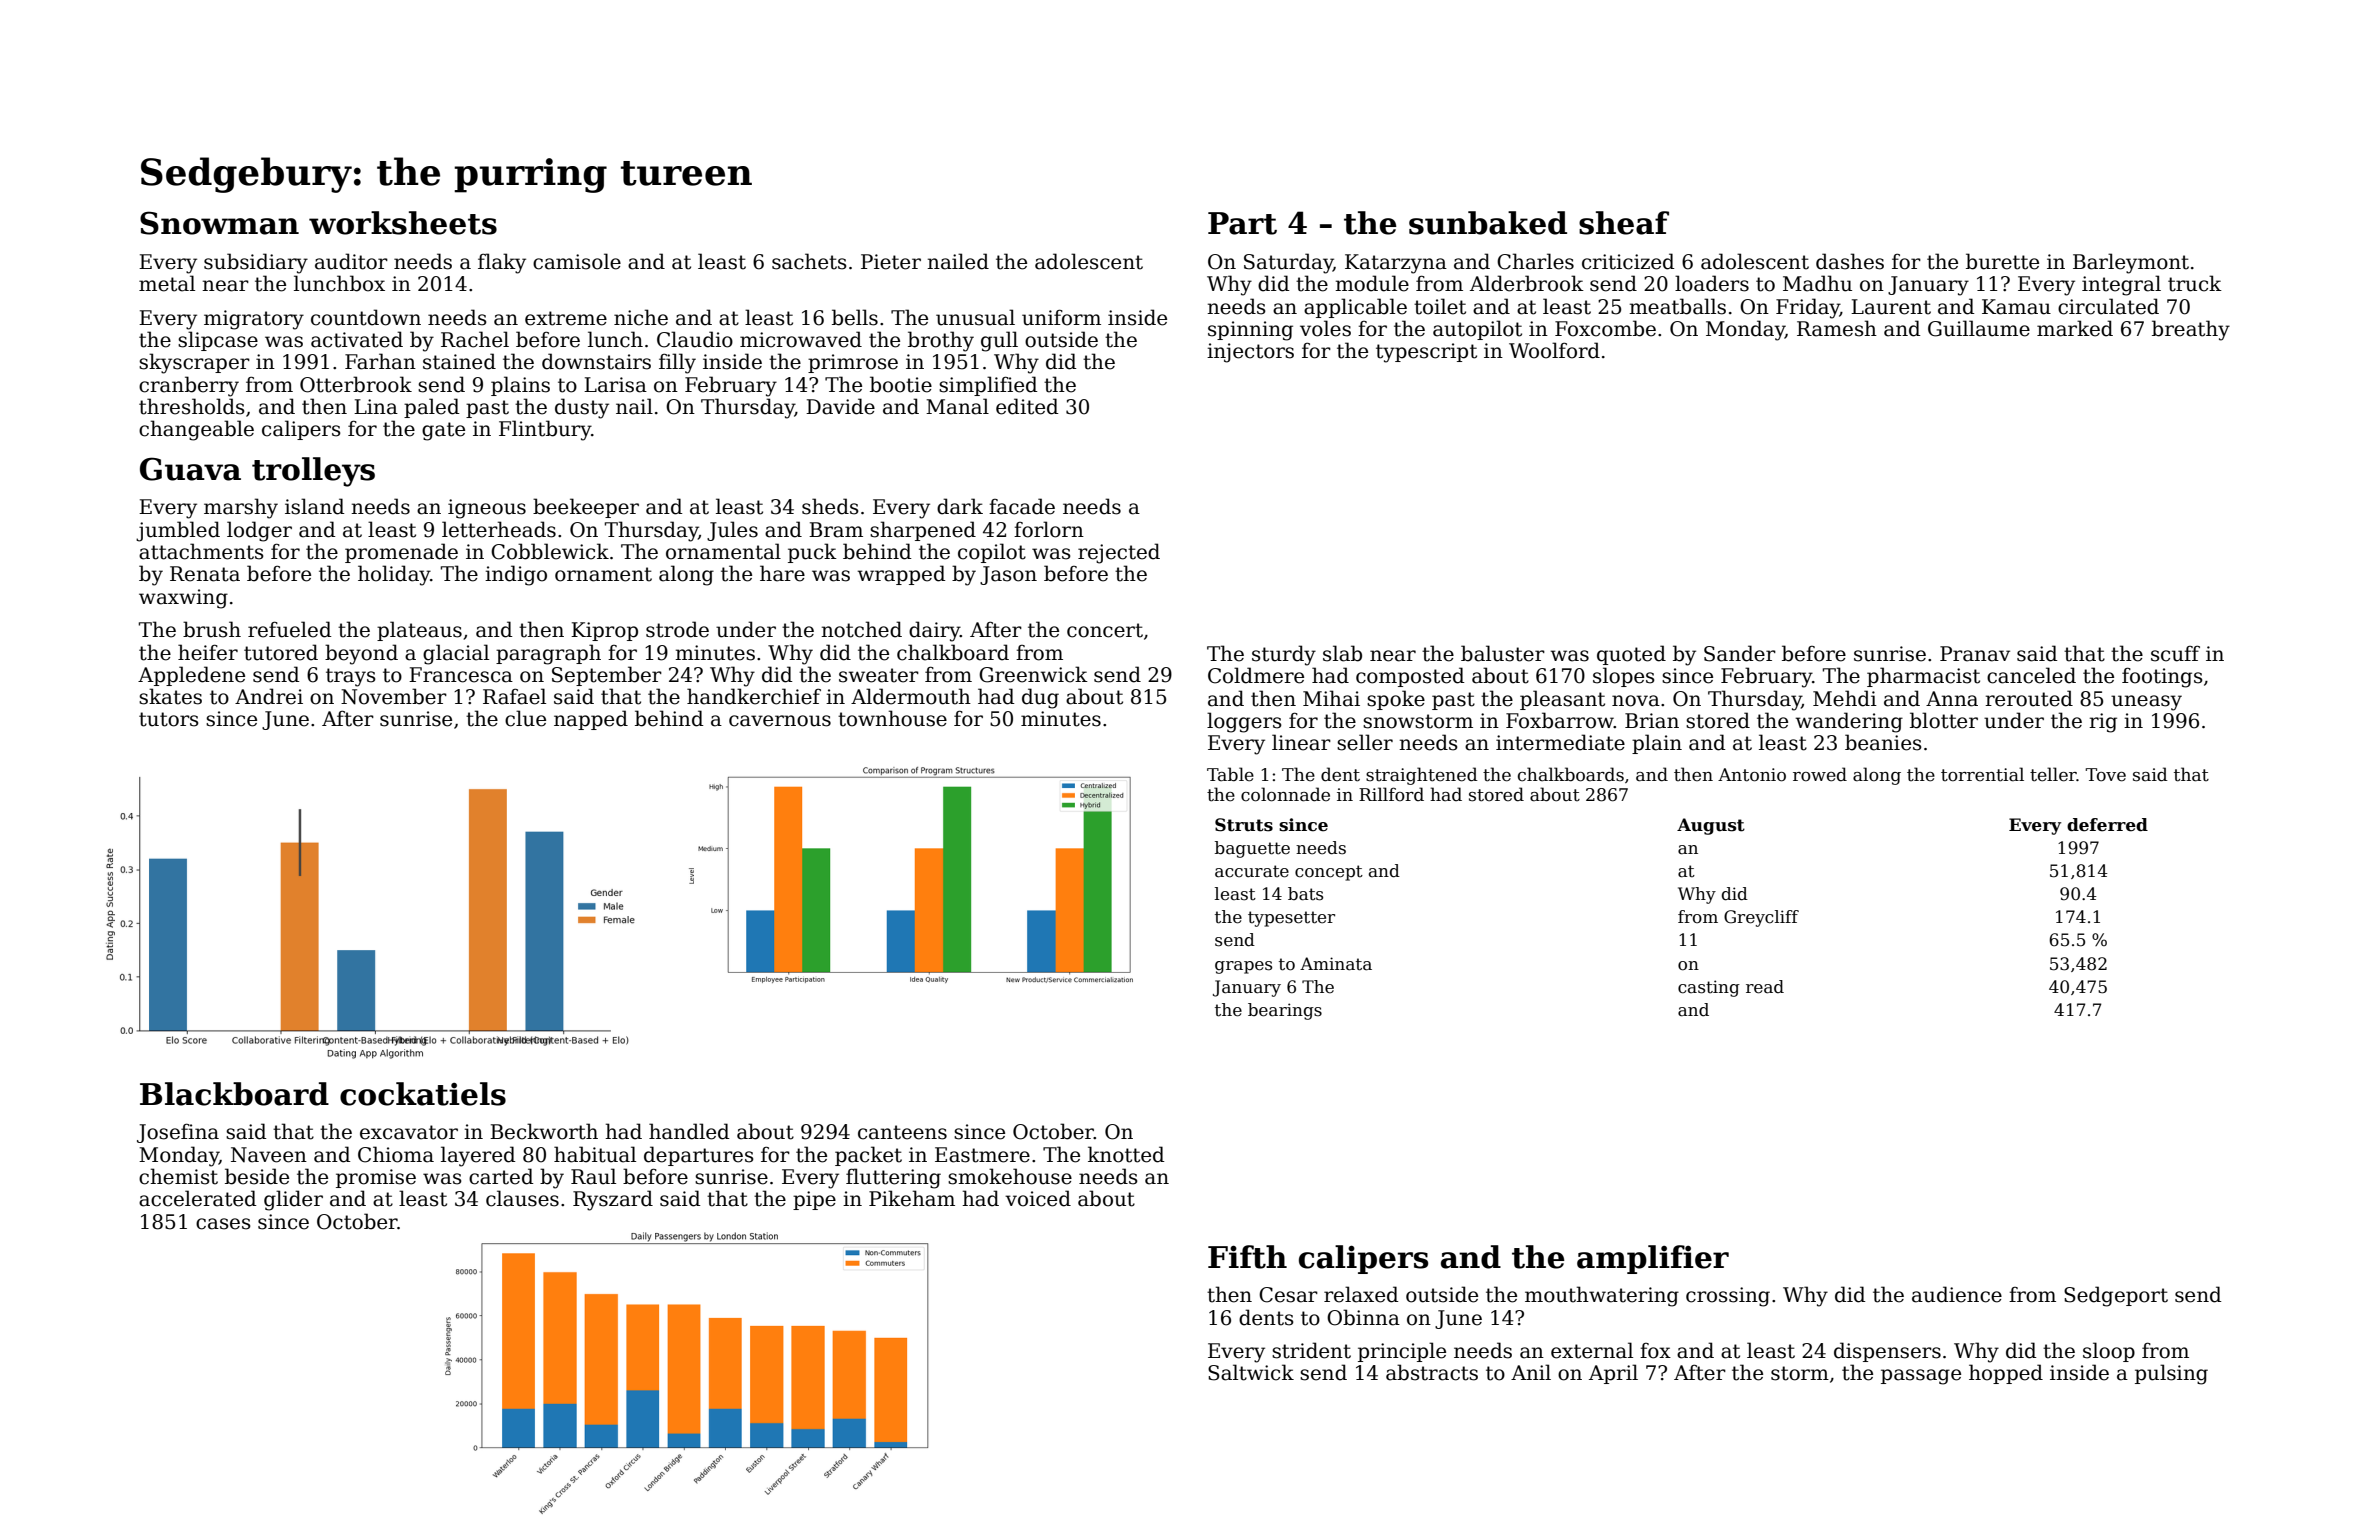 The width and height of the screenshot is (2380, 1540). Describe the element at coordinates (223, 1224) in the screenshot. I see `cases` at that location.
